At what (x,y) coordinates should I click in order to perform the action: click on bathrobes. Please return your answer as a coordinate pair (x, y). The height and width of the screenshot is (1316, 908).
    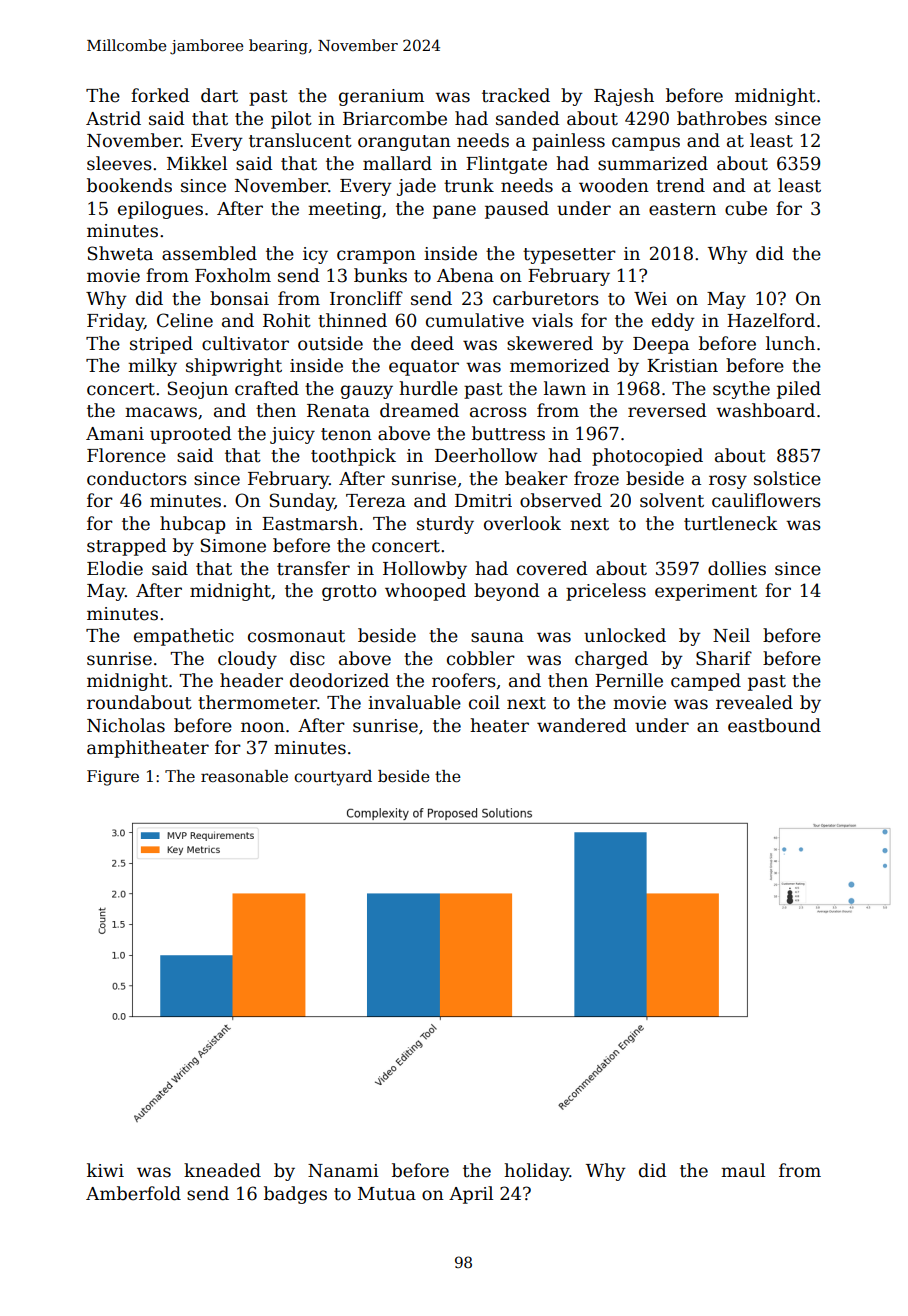
    Looking at the image, I should click on (722, 118).
